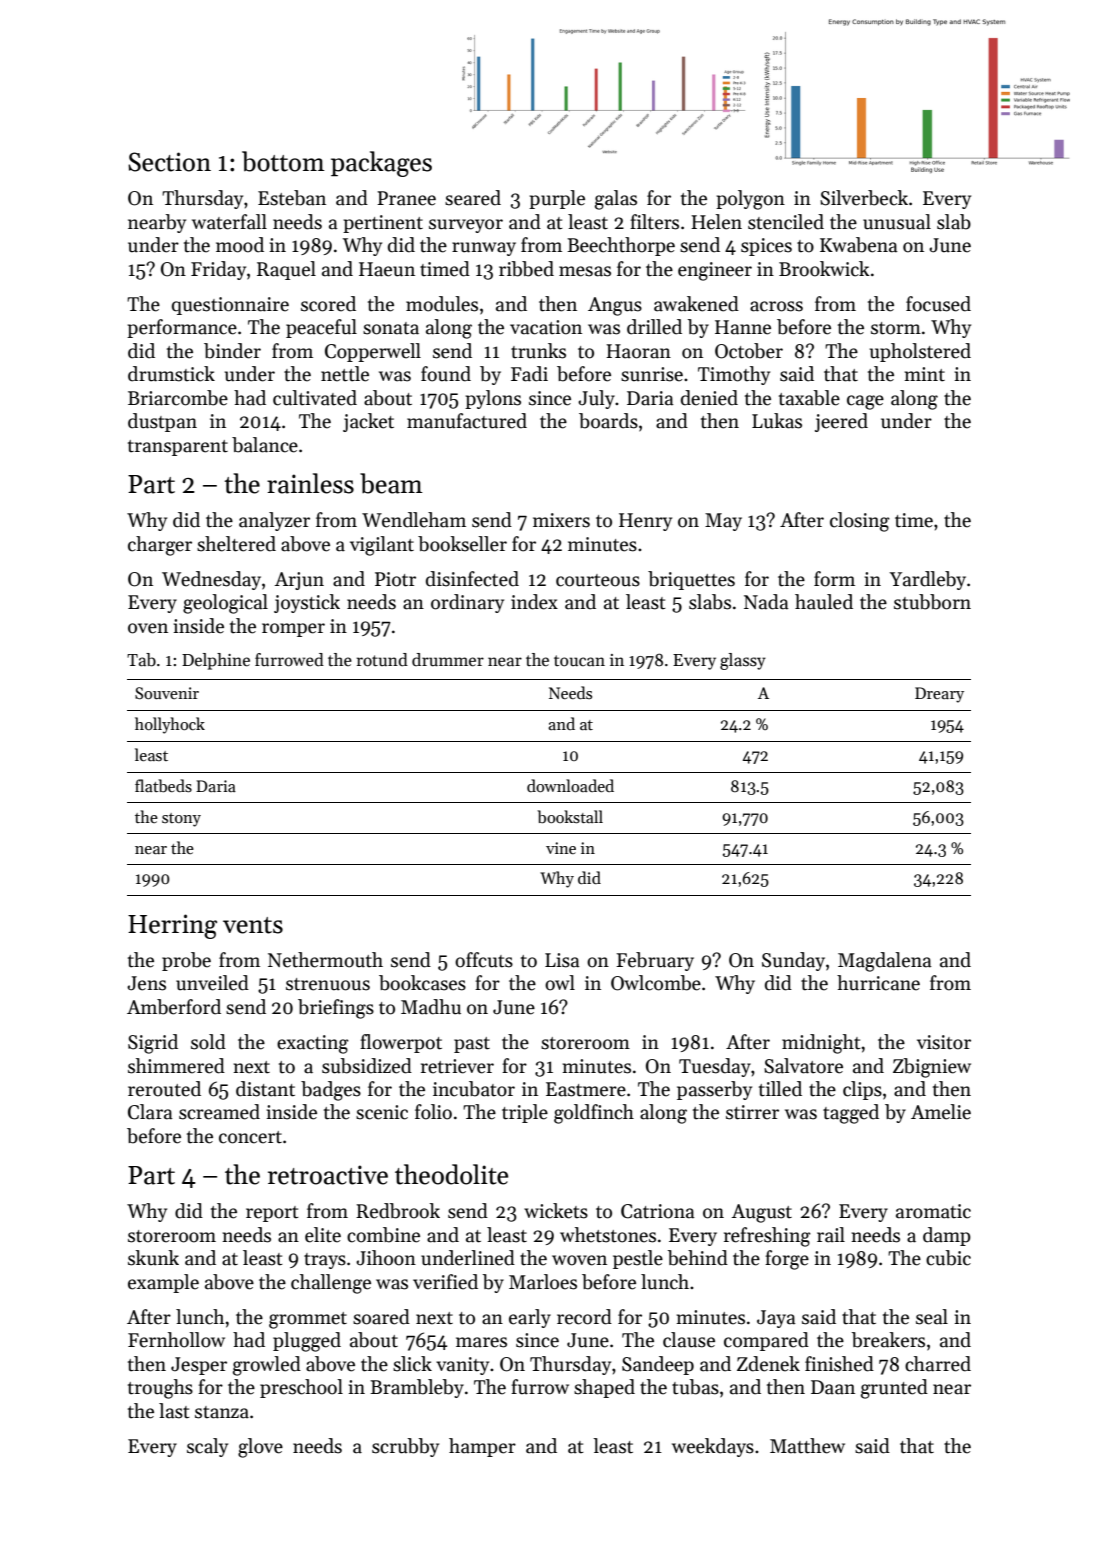 The height and width of the image is (1555, 1099). Describe the element at coordinates (557, 199) in the image. I see `purple` at that location.
